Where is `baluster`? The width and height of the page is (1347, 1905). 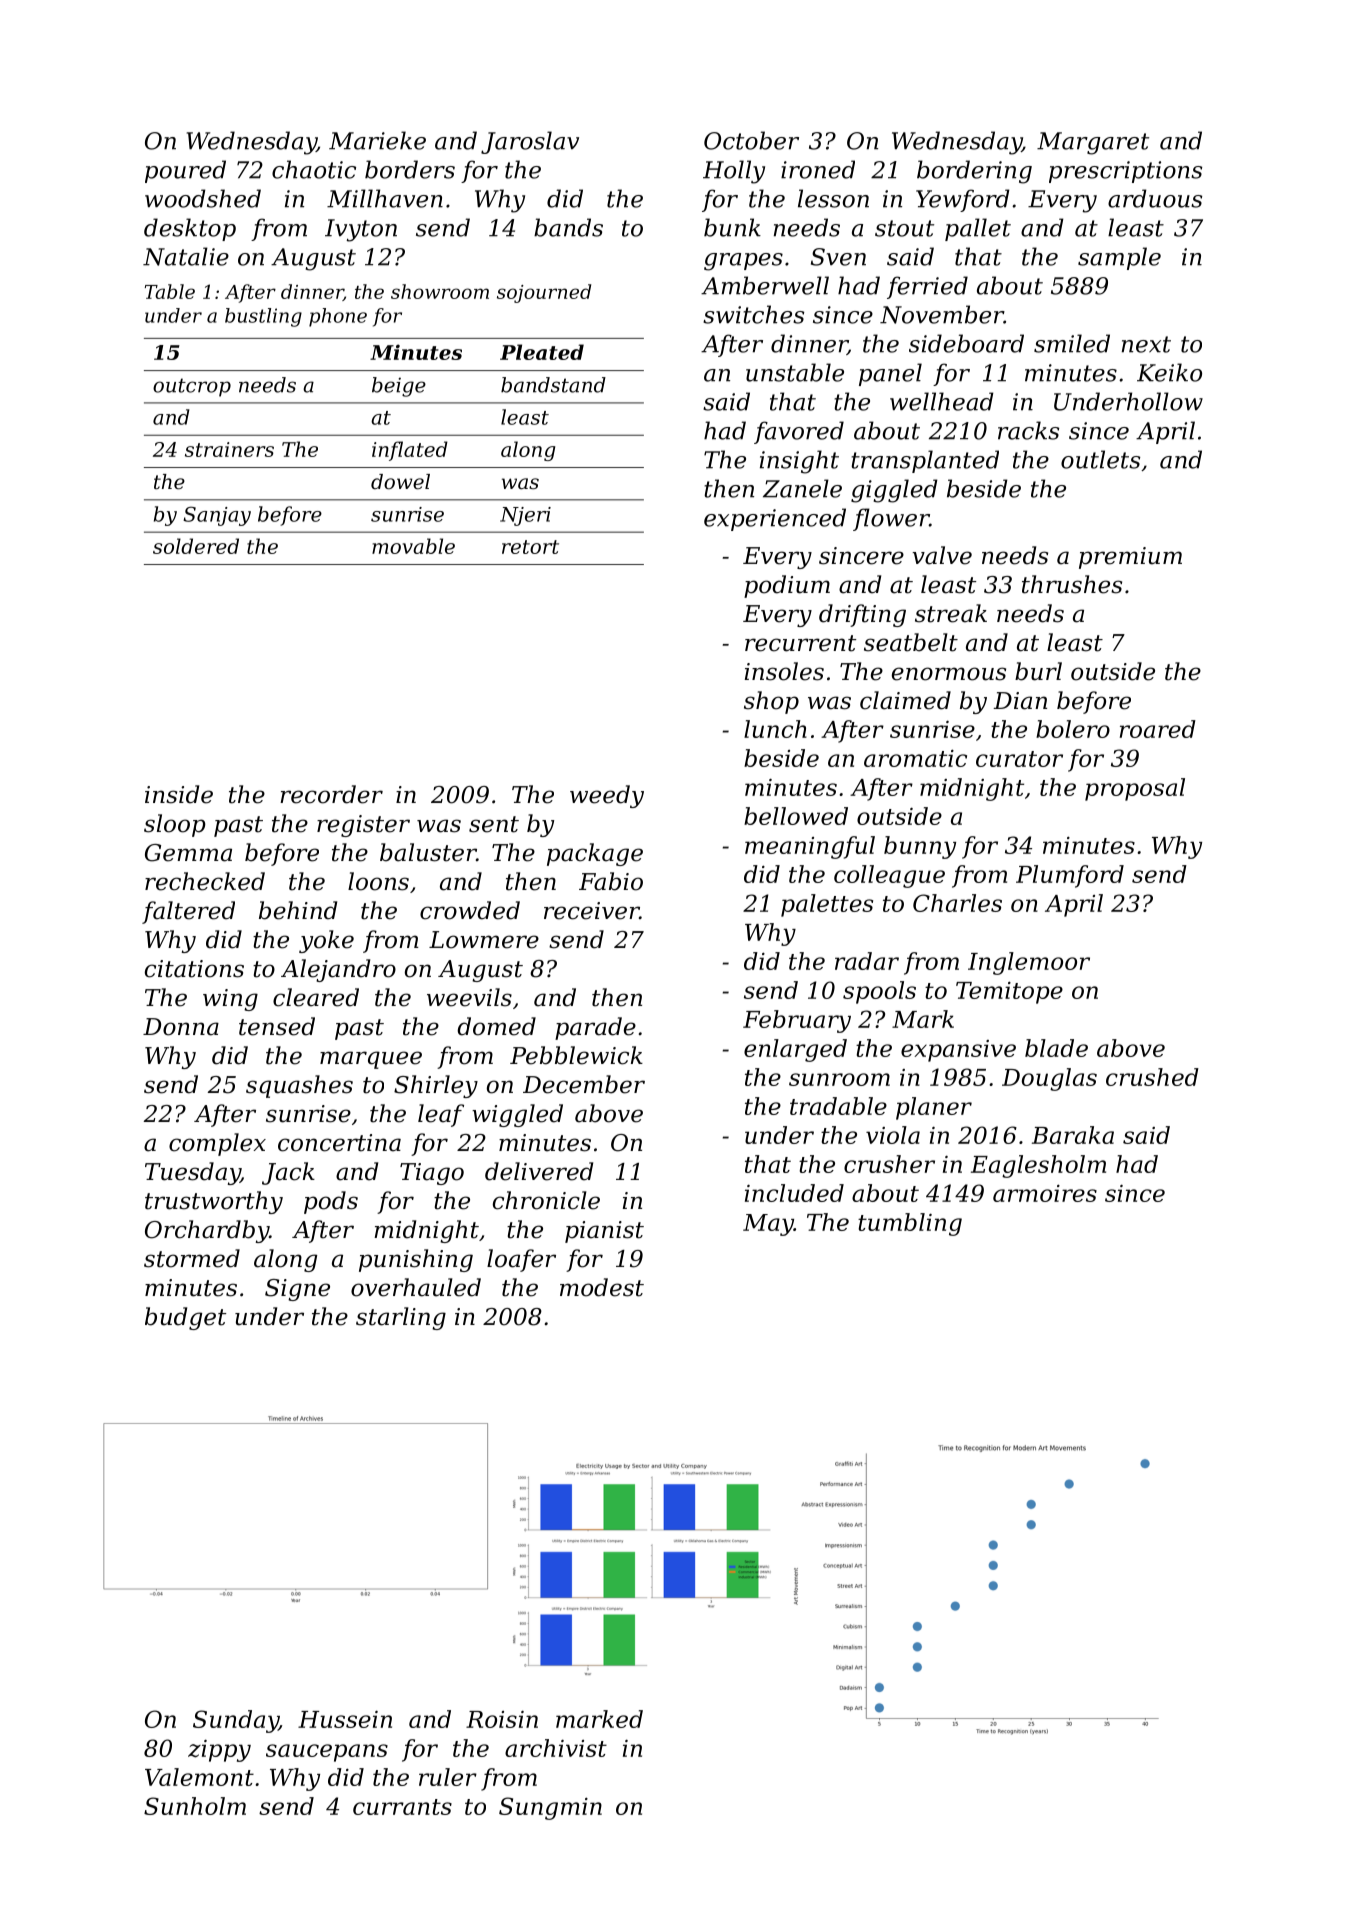 baluster is located at coordinates (428, 852).
